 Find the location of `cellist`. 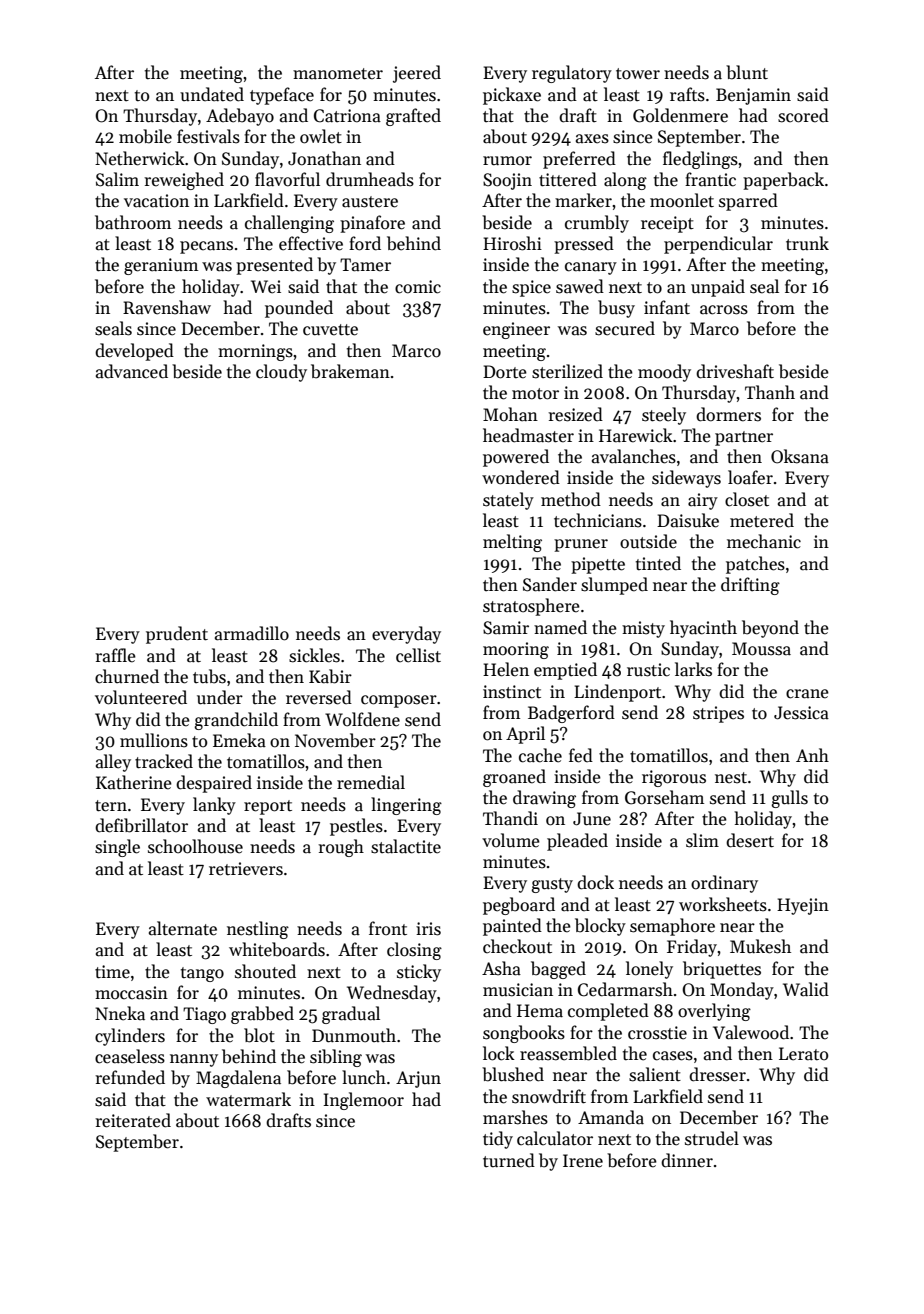

cellist is located at coordinates (418, 655).
